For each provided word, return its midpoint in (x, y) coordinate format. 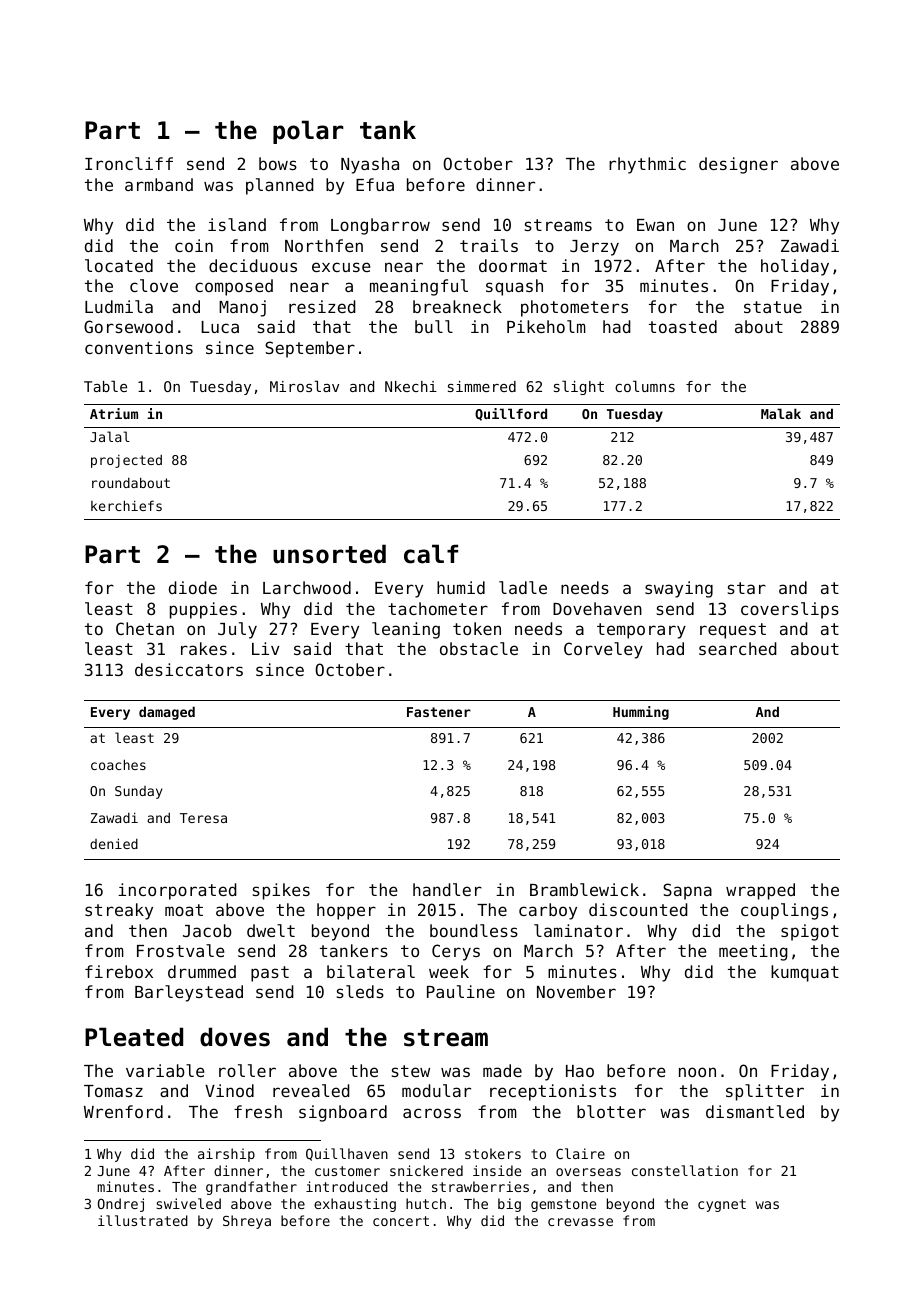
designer (738, 165)
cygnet (722, 1205)
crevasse (580, 1222)
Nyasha (370, 165)
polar (308, 132)
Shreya (247, 1222)
